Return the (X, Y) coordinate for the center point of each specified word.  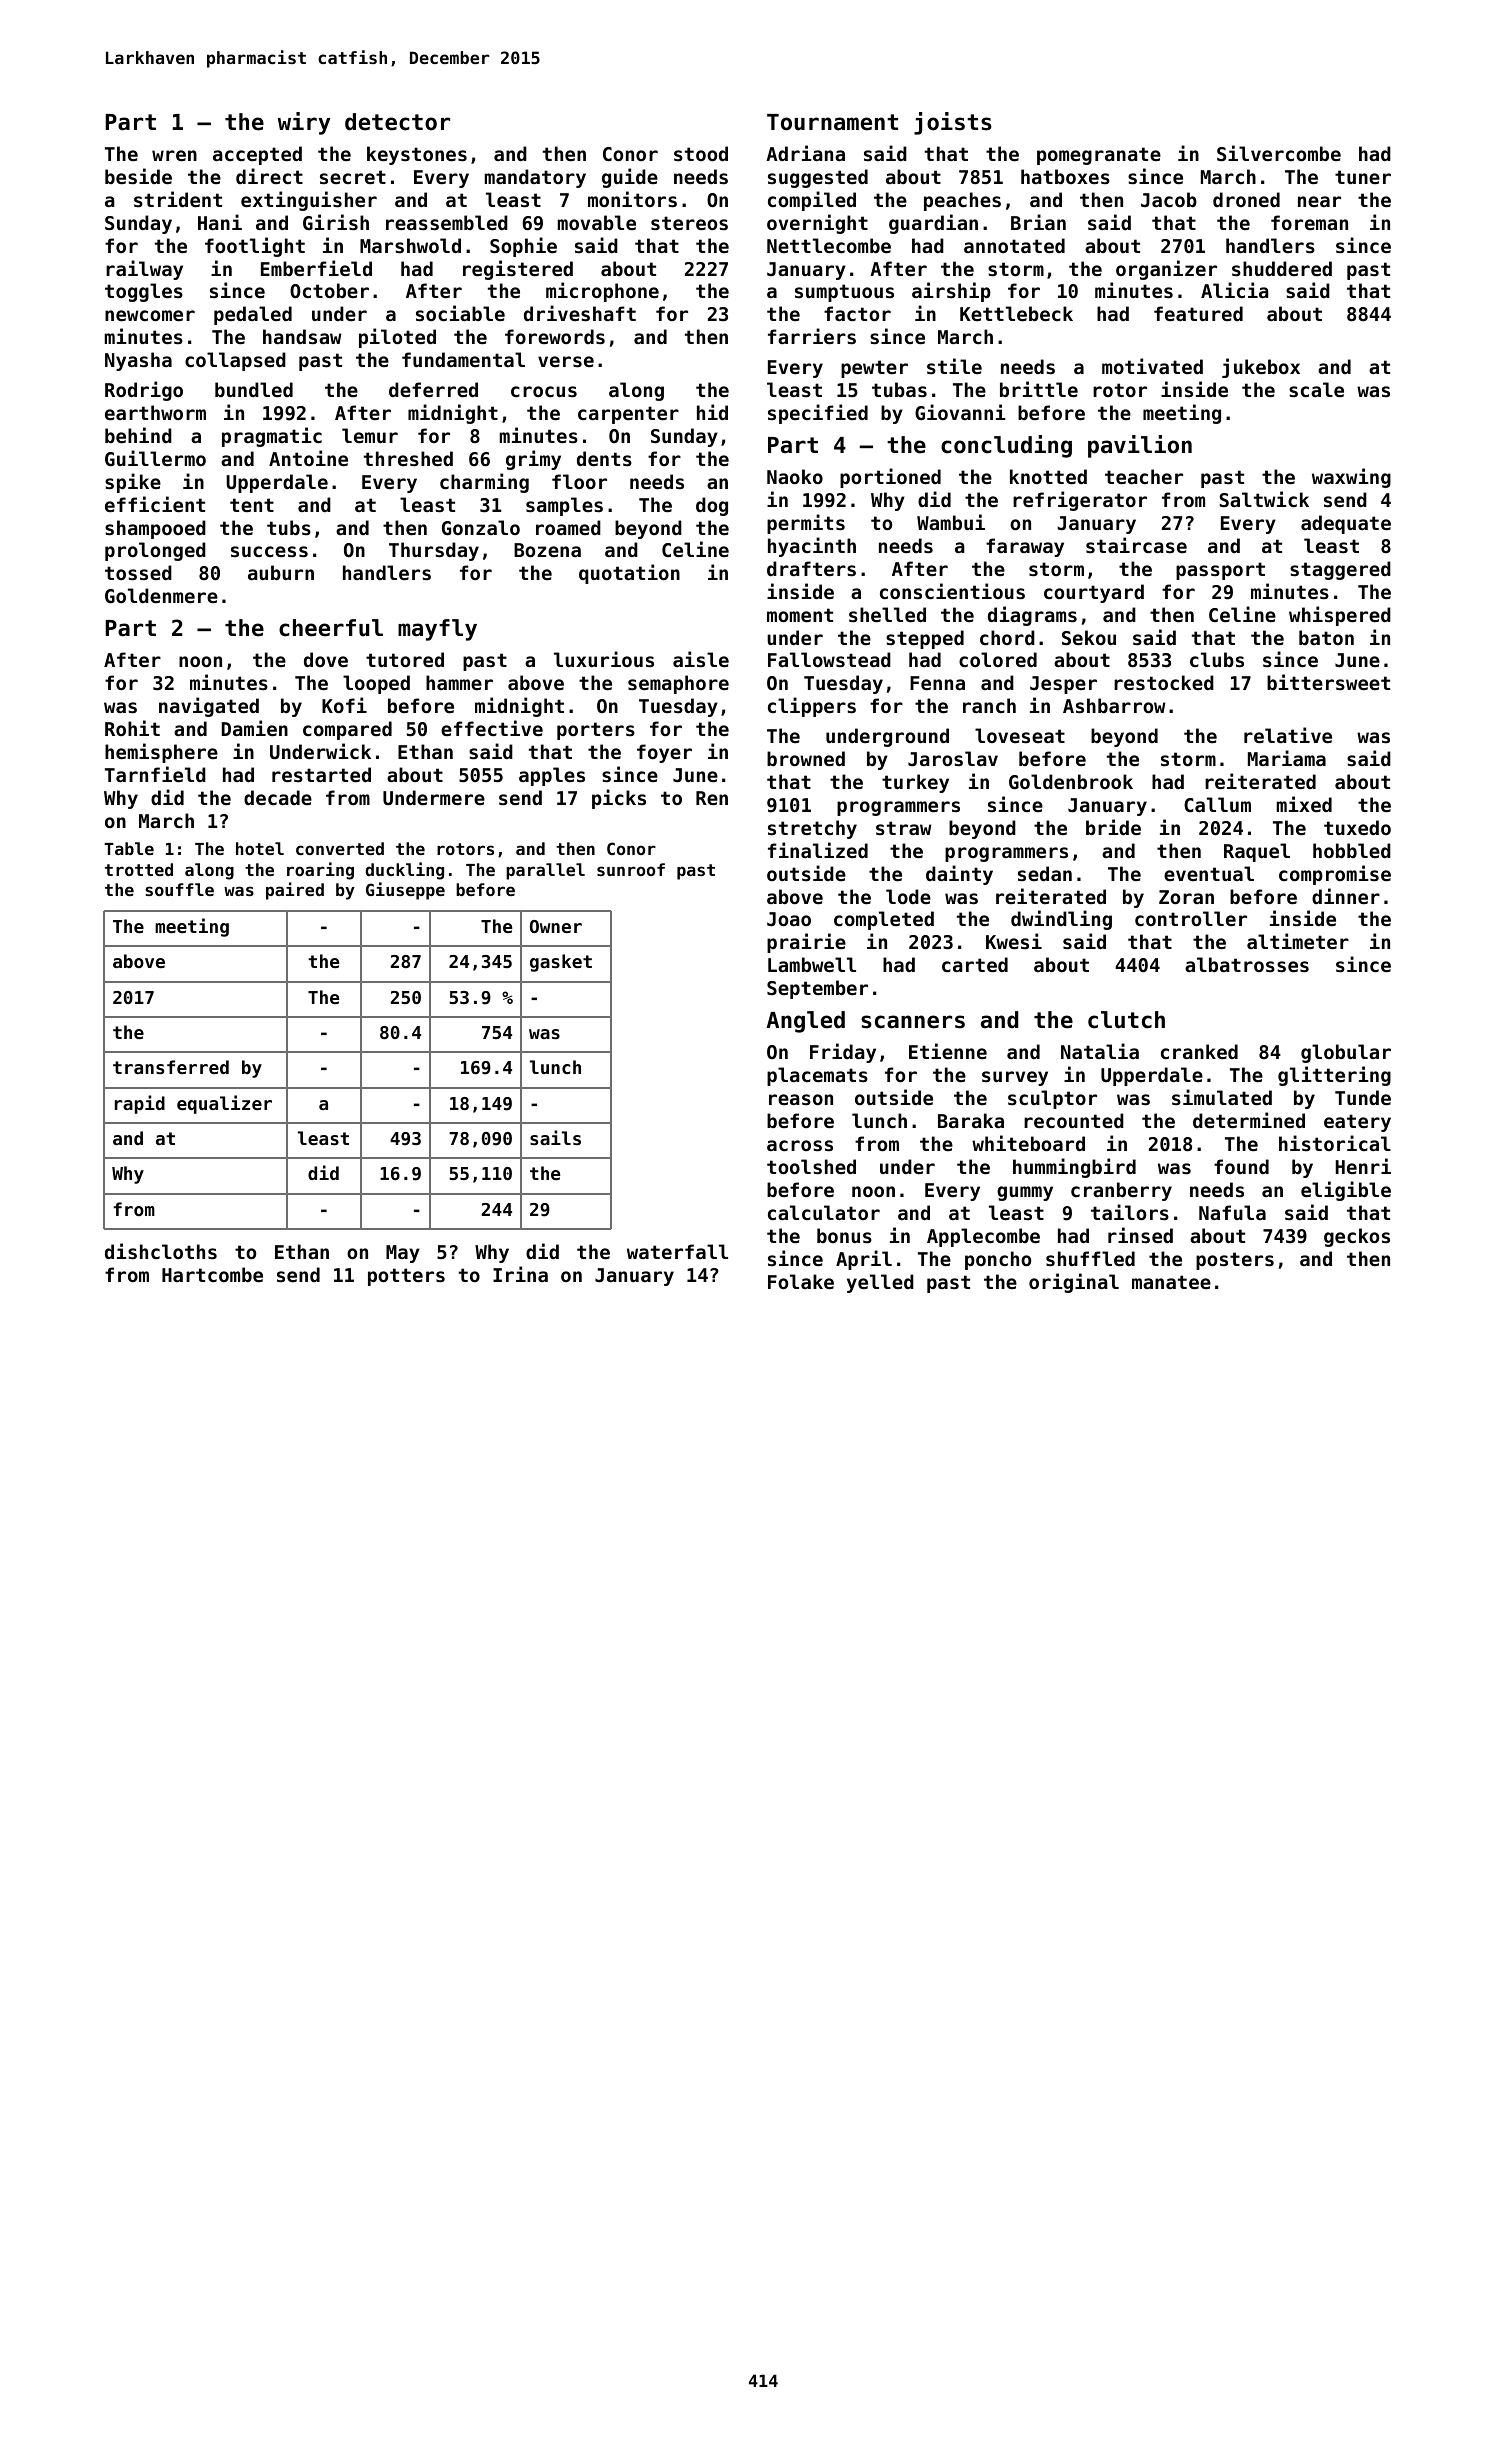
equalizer (224, 1104)
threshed (408, 458)
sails (555, 1137)
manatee (1171, 1282)
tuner (1363, 177)
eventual (1209, 873)
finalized (818, 850)
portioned (890, 478)
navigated (209, 707)
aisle (701, 659)
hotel (260, 848)
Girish (336, 222)
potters (406, 1277)
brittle (1039, 389)
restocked (1164, 683)
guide (630, 178)
